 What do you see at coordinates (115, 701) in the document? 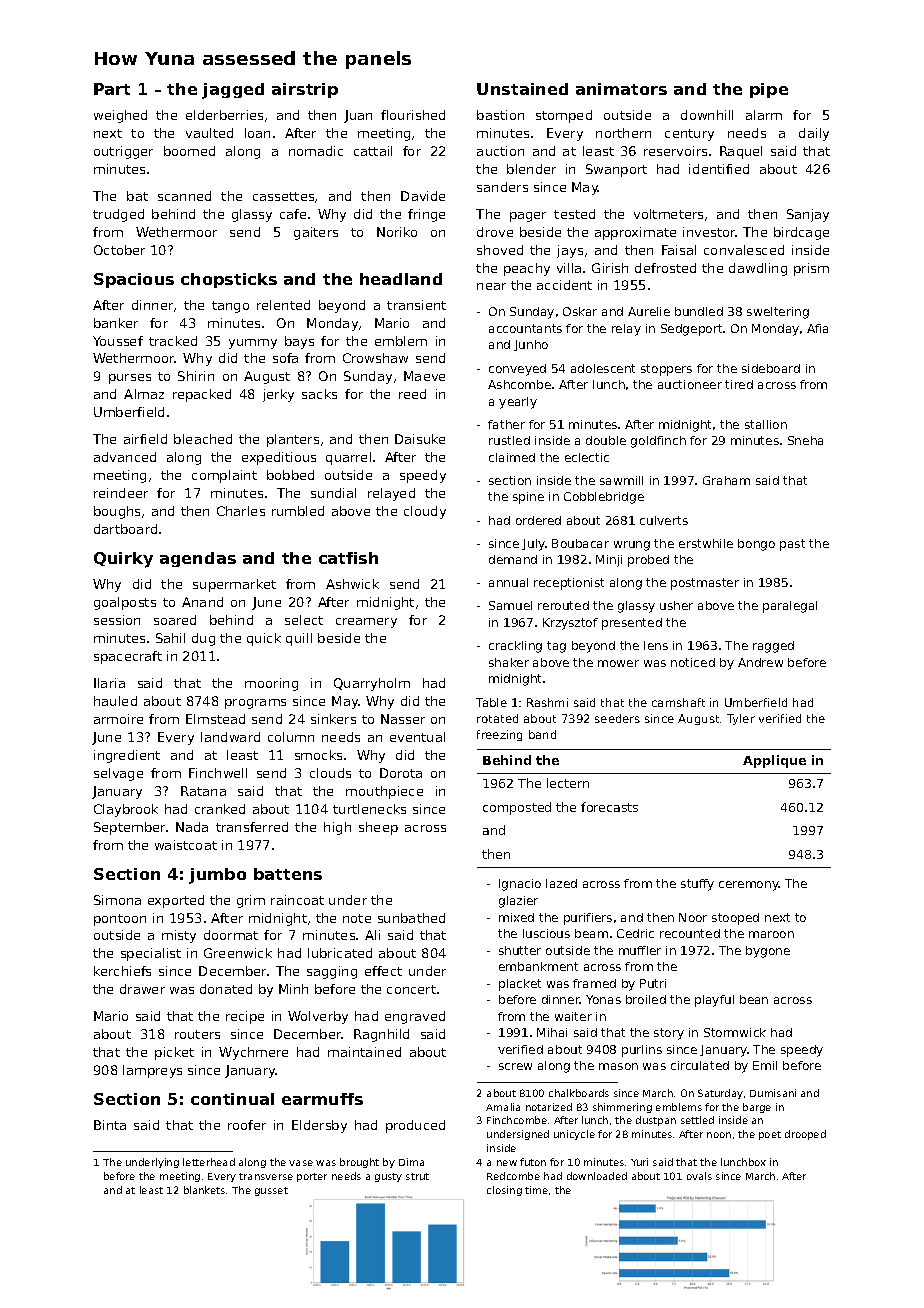
I see `hauled` at bounding box center [115, 701].
